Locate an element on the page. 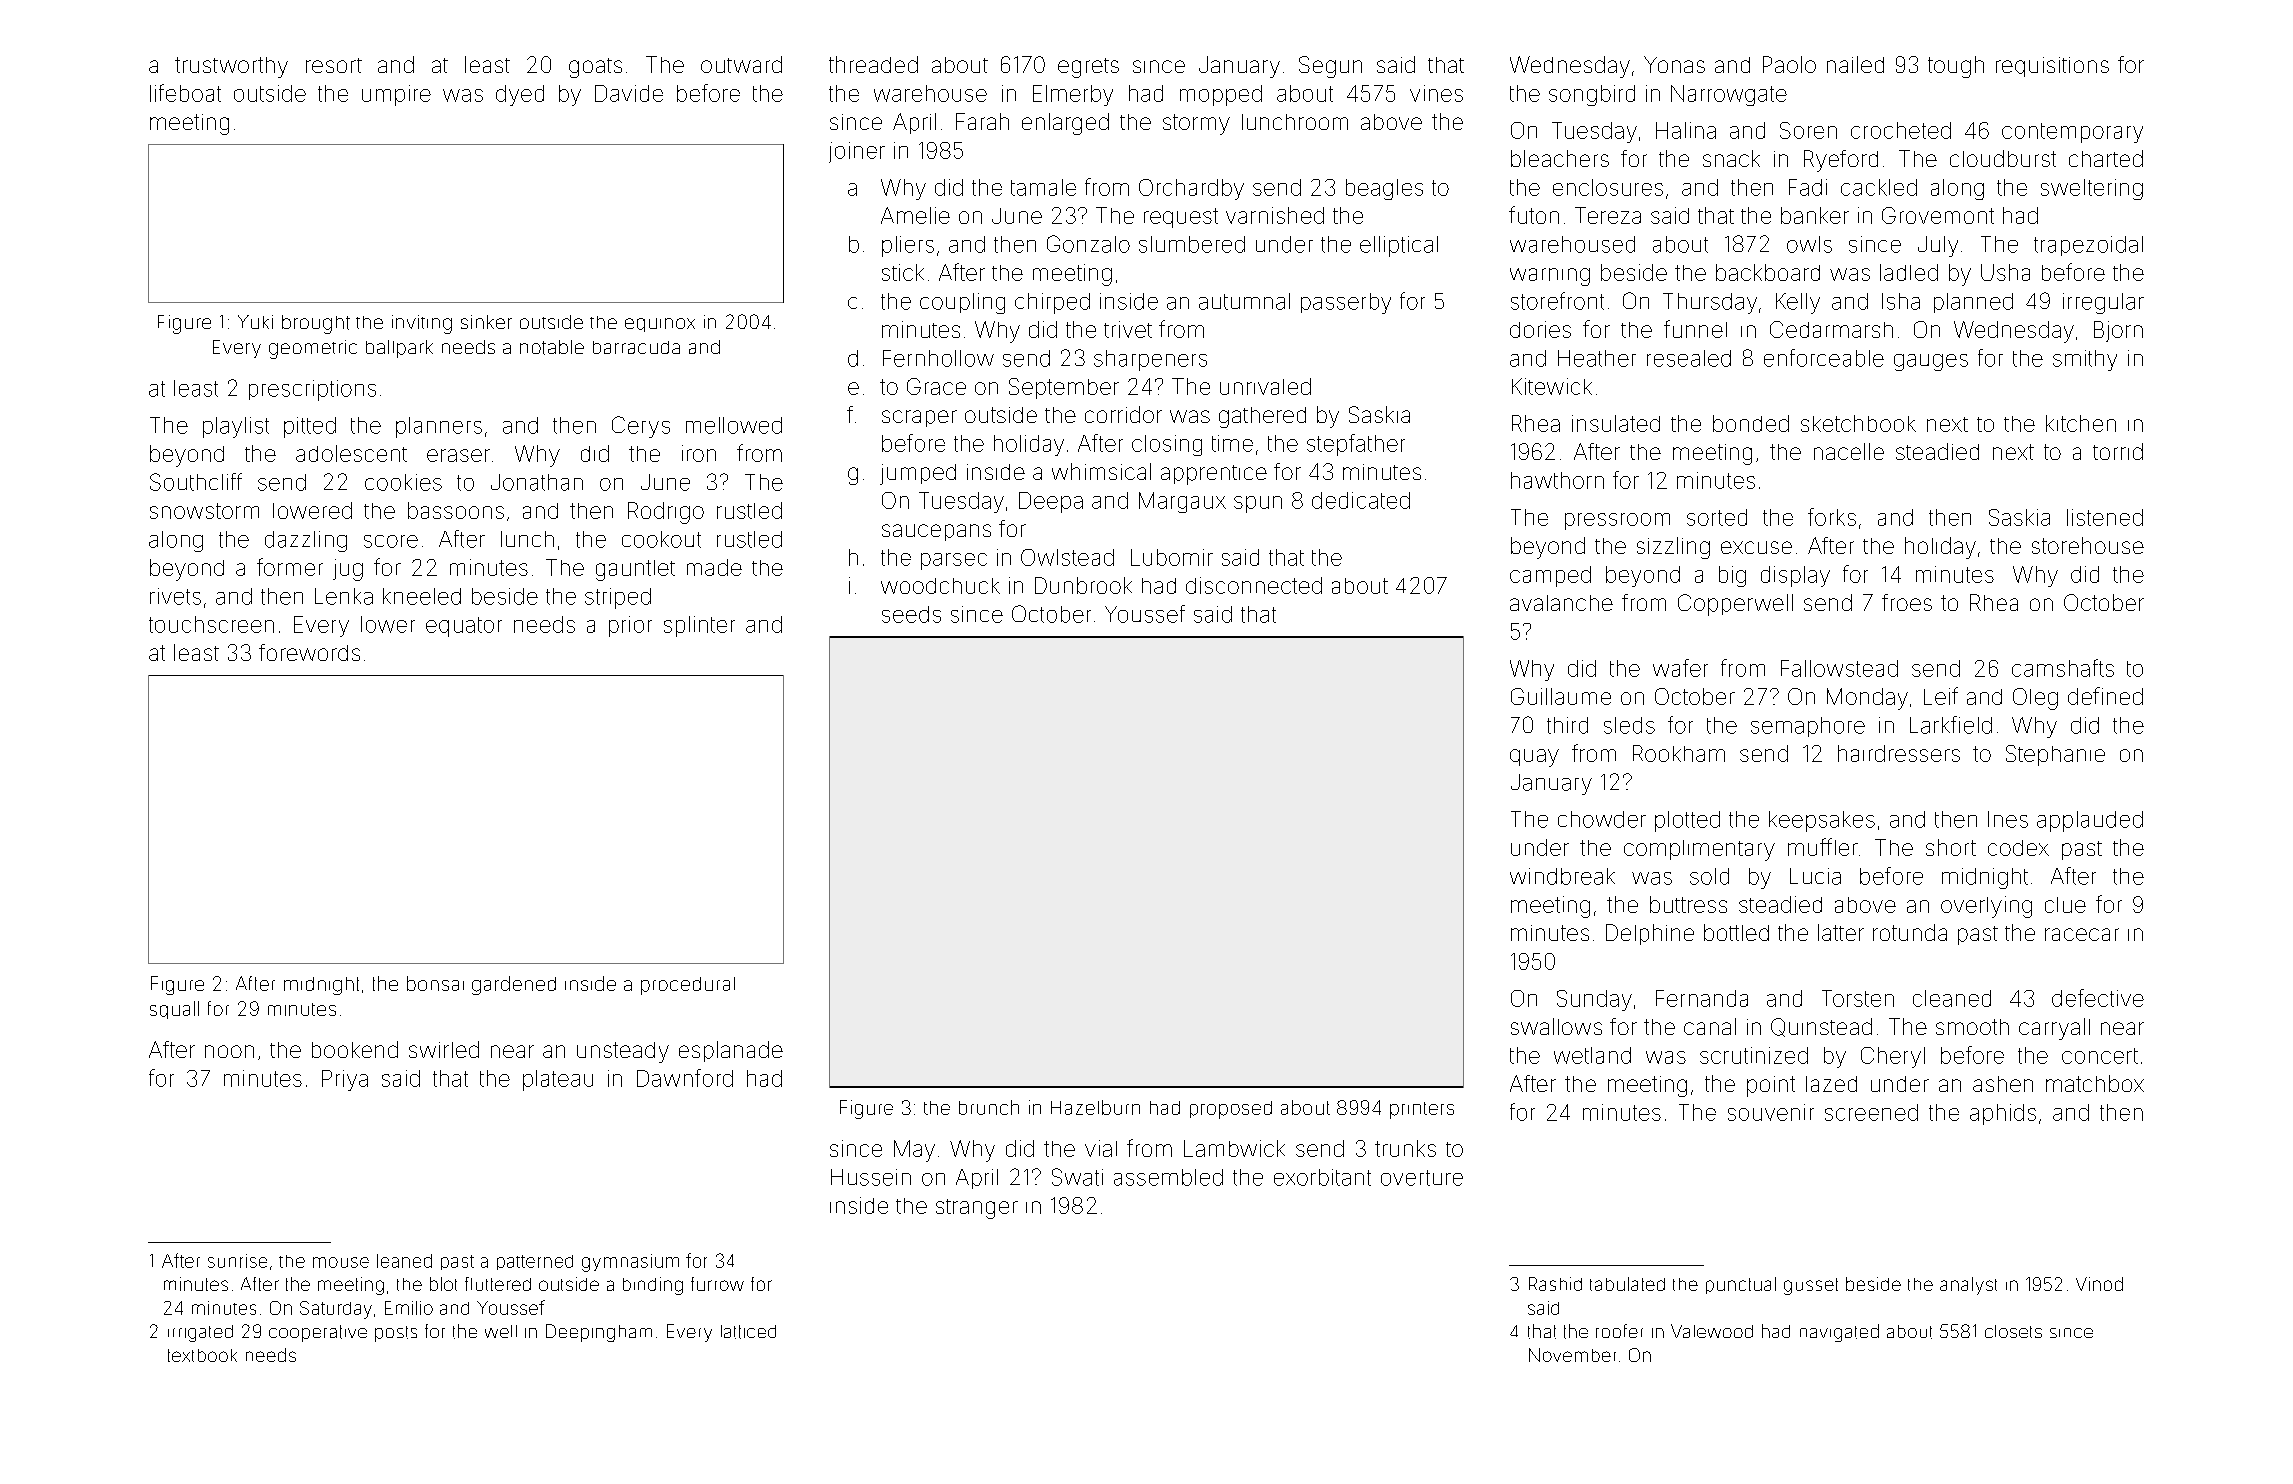 This image has width=2293, height=1484. threaded is located at coordinates (873, 64).
